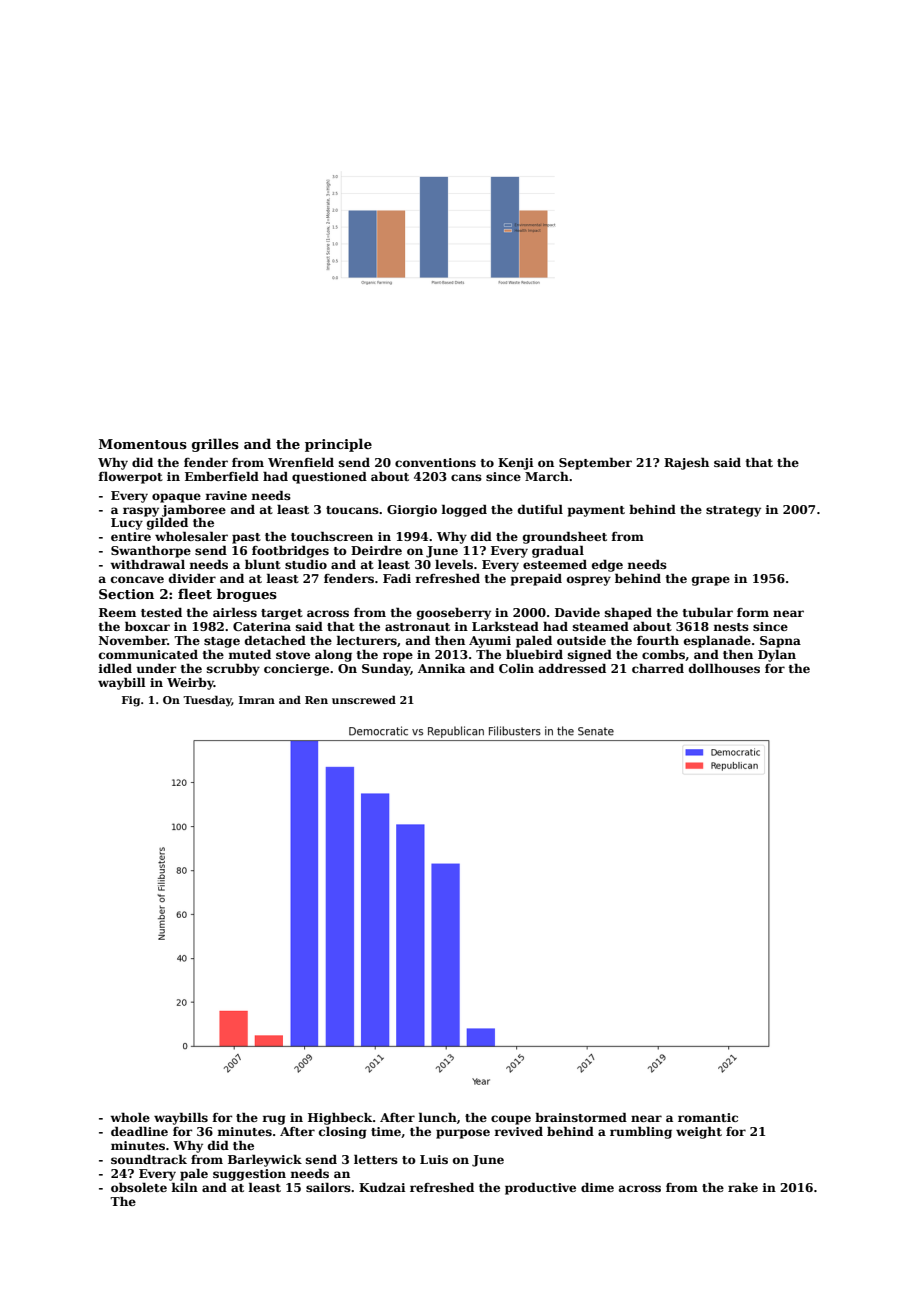 The height and width of the page is (1308, 924). What do you see at coordinates (437, 1117) in the page?
I see `lunch` at bounding box center [437, 1117].
